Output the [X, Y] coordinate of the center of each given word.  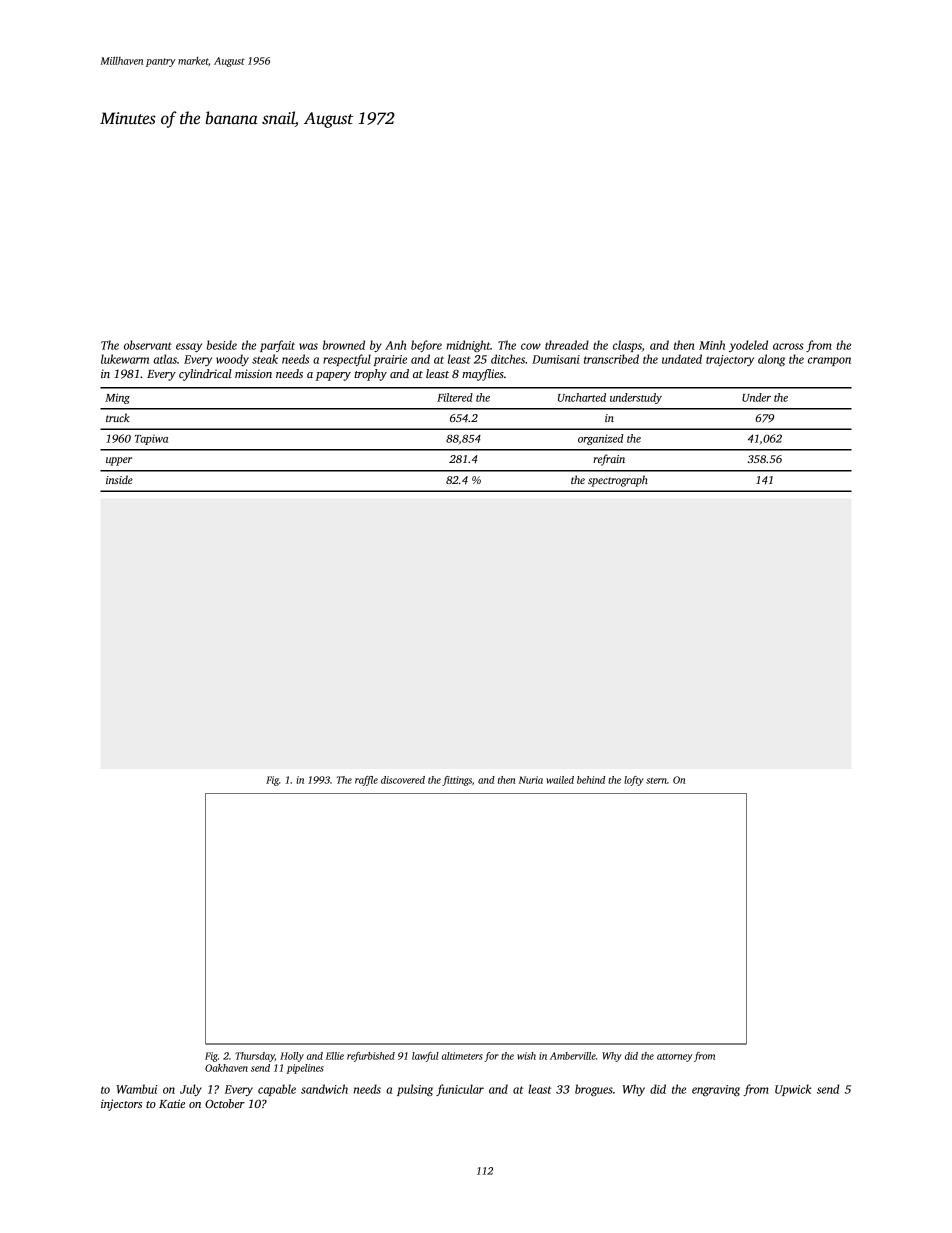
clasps [627, 346]
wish [526, 1056]
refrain [609, 460]
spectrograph [618, 481]
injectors [121, 1105]
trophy [371, 375]
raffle [366, 781]
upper [119, 461]
